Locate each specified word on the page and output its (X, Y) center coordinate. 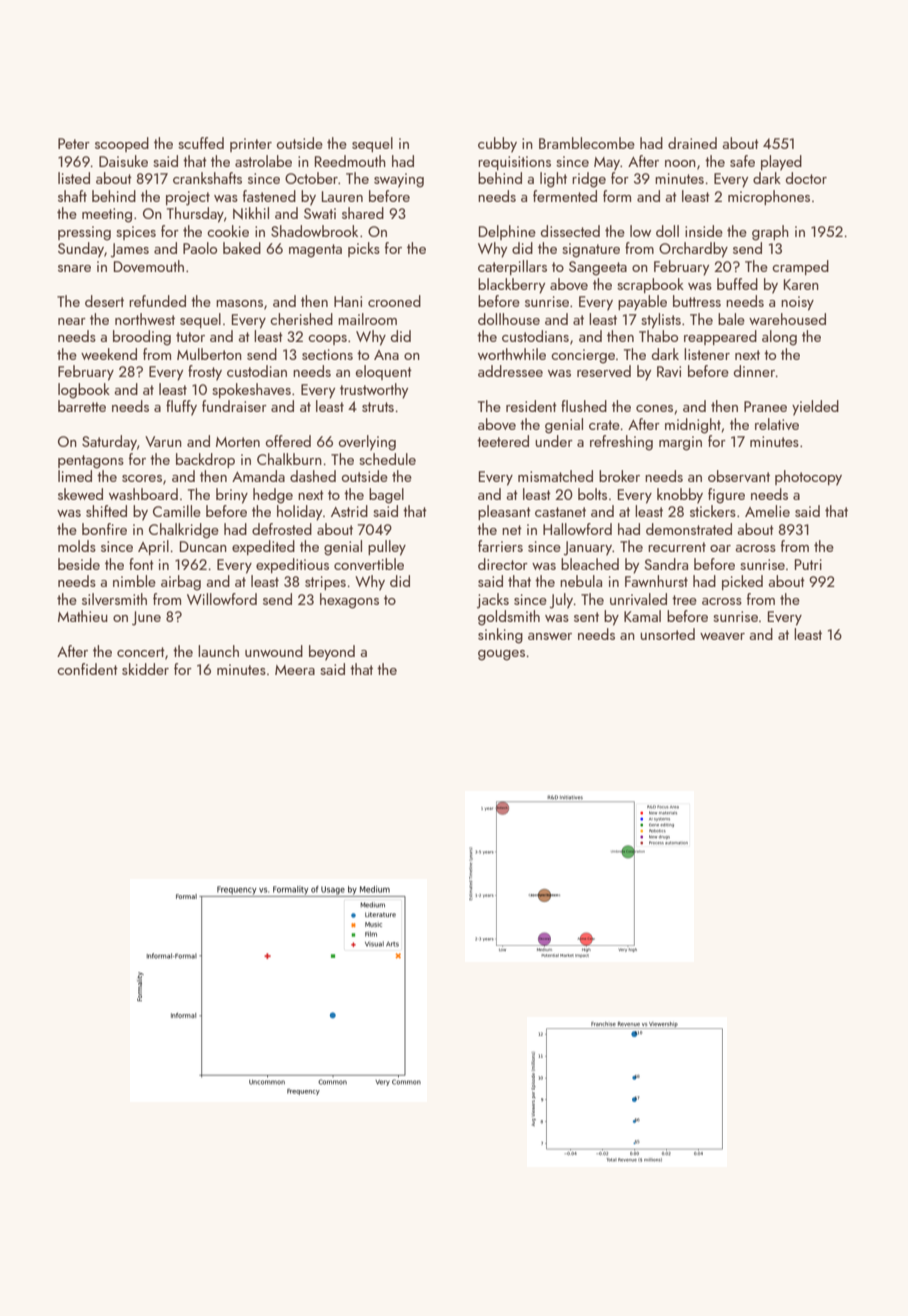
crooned (394, 301)
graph (770, 233)
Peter (74, 143)
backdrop (205, 460)
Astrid (349, 511)
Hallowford (577, 529)
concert (141, 652)
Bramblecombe (587, 143)
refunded (157, 301)
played (781, 163)
